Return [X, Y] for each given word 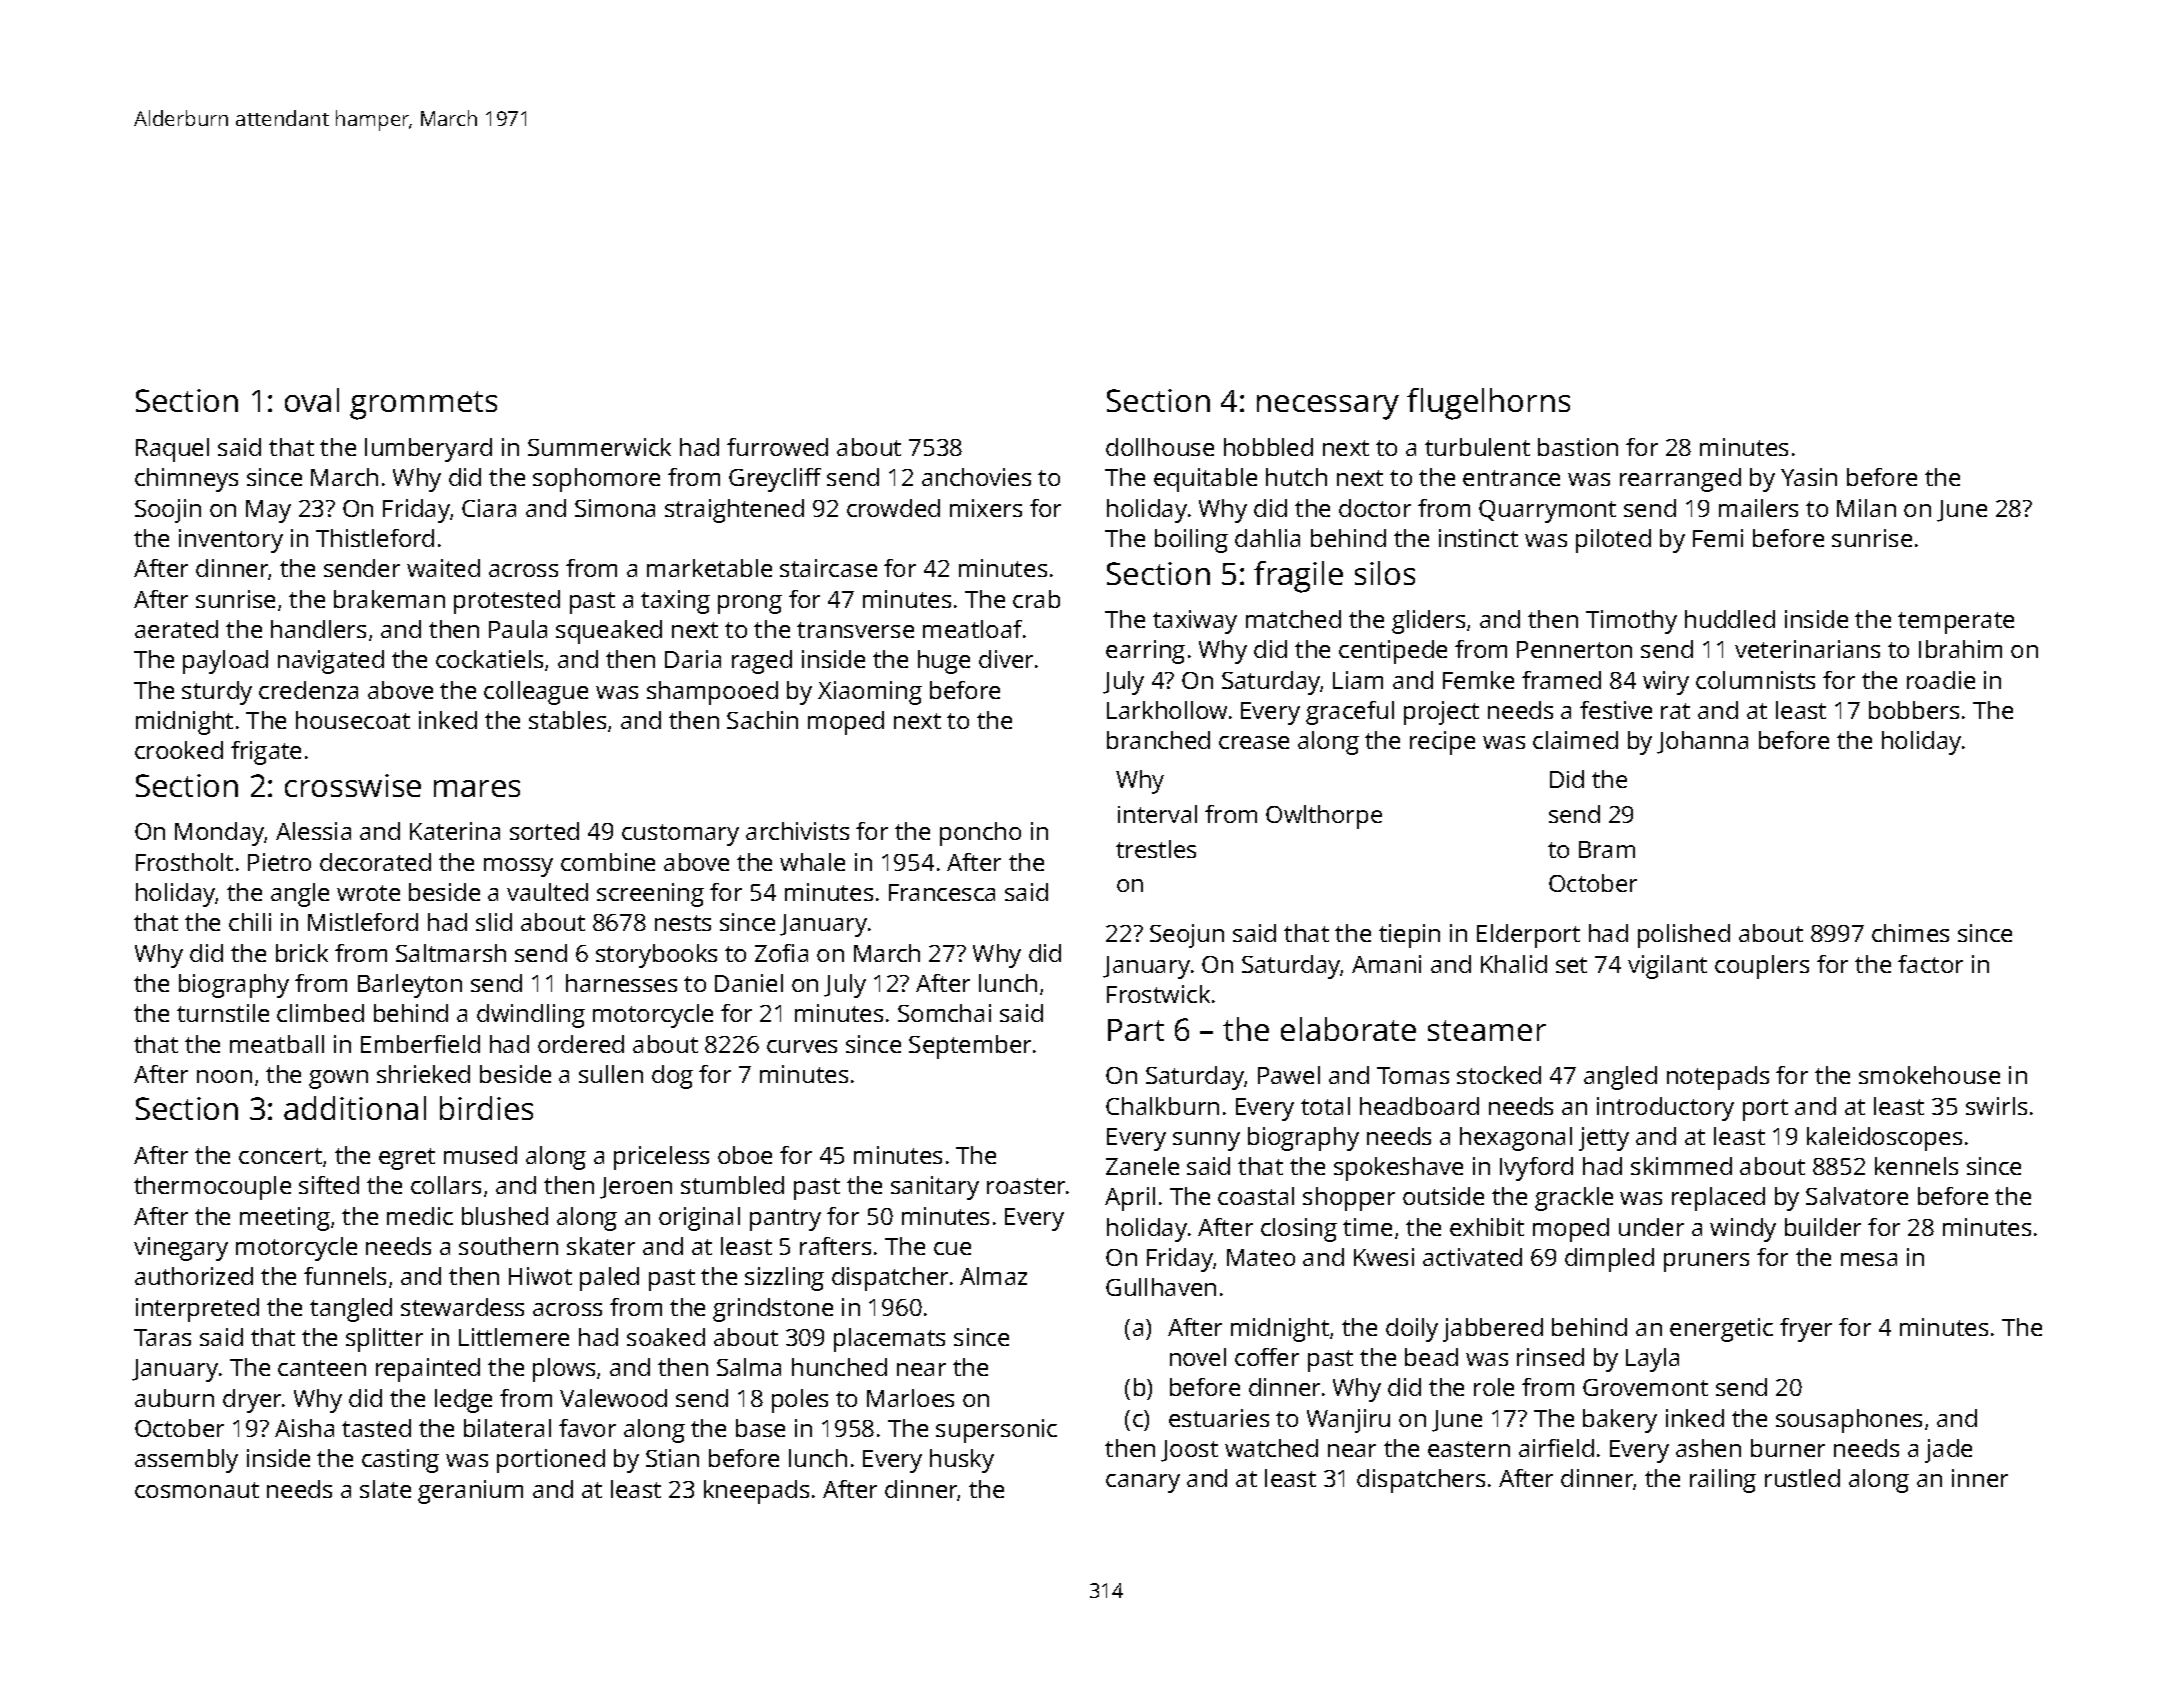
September [970, 1047]
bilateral [507, 1428]
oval [312, 400]
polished [1684, 936]
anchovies [976, 477]
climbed [320, 1013]
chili [250, 922]
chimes [1910, 933]
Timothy [1631, 622]
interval [1157, 814]
